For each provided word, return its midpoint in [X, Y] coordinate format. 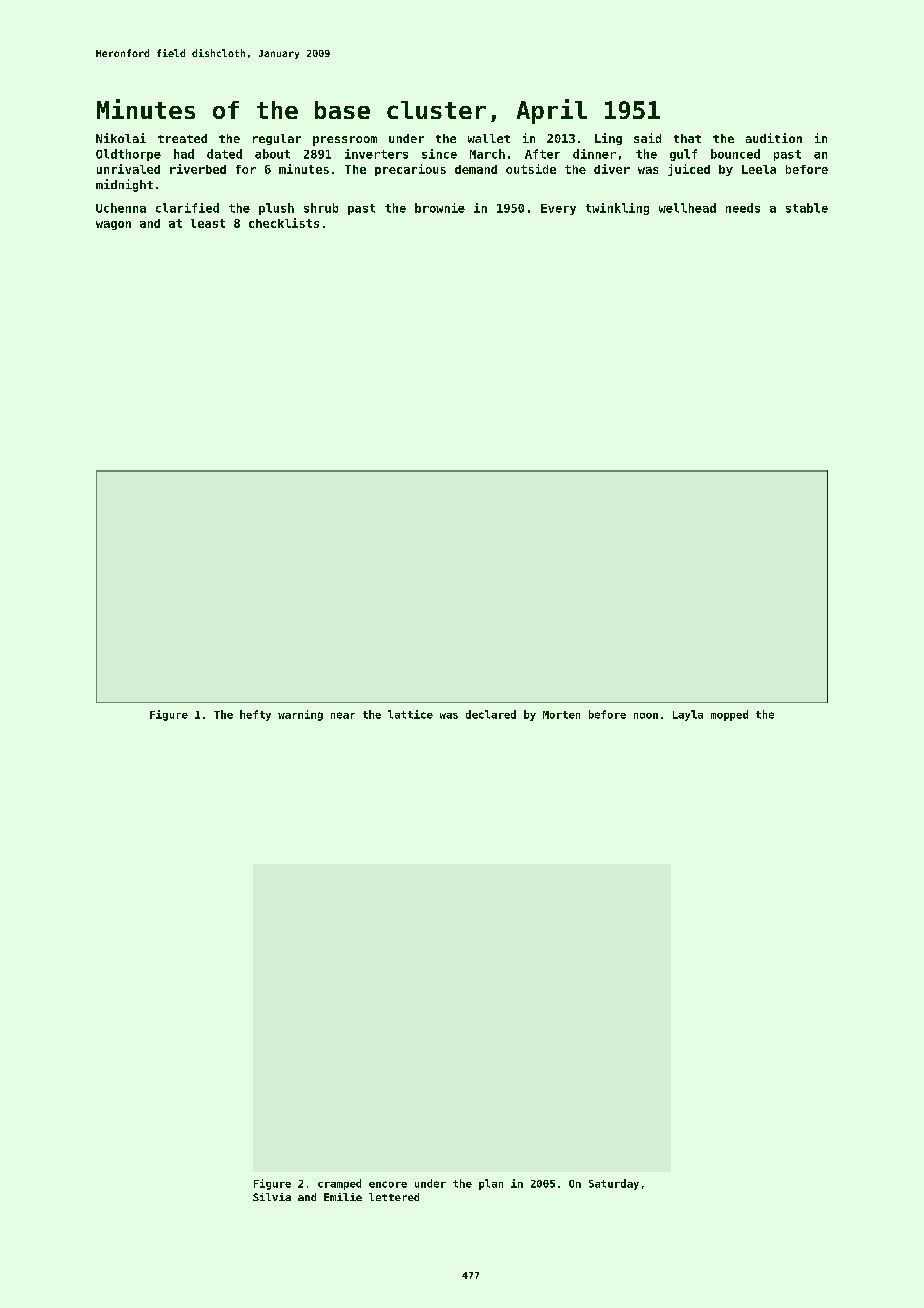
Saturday [614, 1184]
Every [558, 209]
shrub [321, 208]
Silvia [272, 1197]
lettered [394, 1197]
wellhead [687, 208]
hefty [255, 715]
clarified [187, 208]
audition [774, 138]
